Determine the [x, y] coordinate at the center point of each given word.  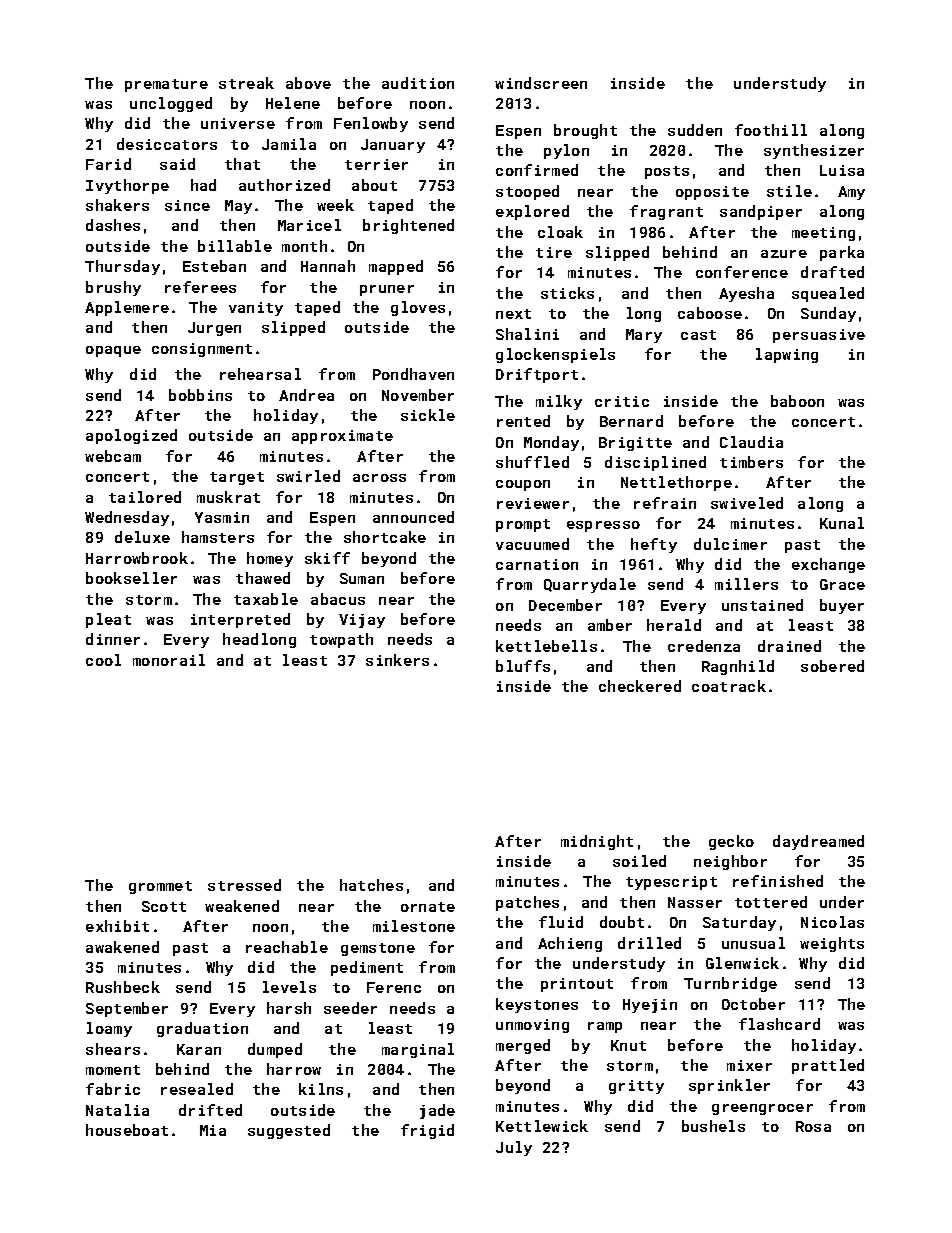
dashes [113, 225]
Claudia [751, 442]
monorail [169, 660]
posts [667, 172]
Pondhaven [413, 374]
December [565, 605]
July [514, 1148]
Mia [213, 1130]
